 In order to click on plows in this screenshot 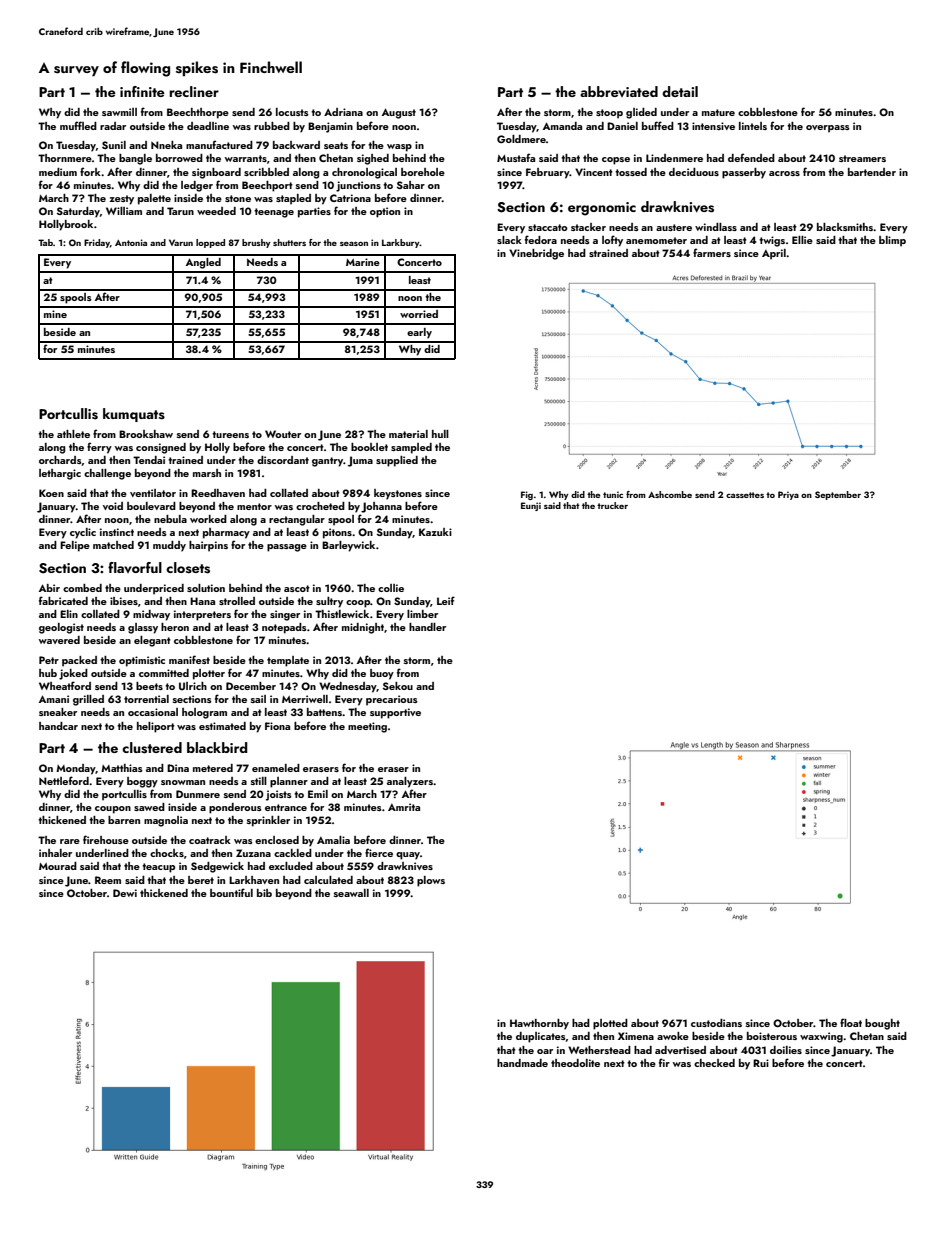, I will do `click(431, 881)`.
